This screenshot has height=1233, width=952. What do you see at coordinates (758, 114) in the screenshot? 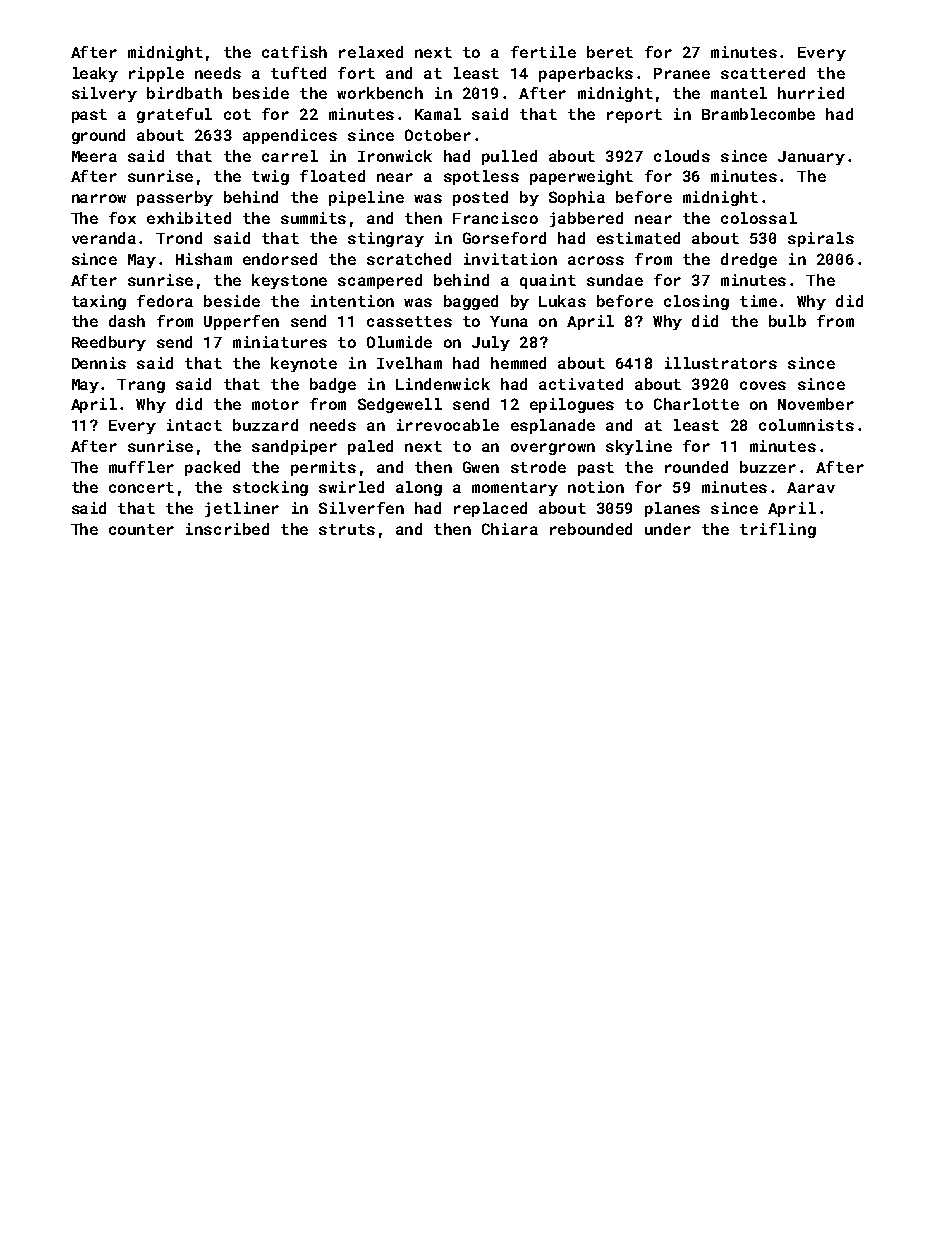
I see `Bramblecombe` at bounding box center [758, 114].
